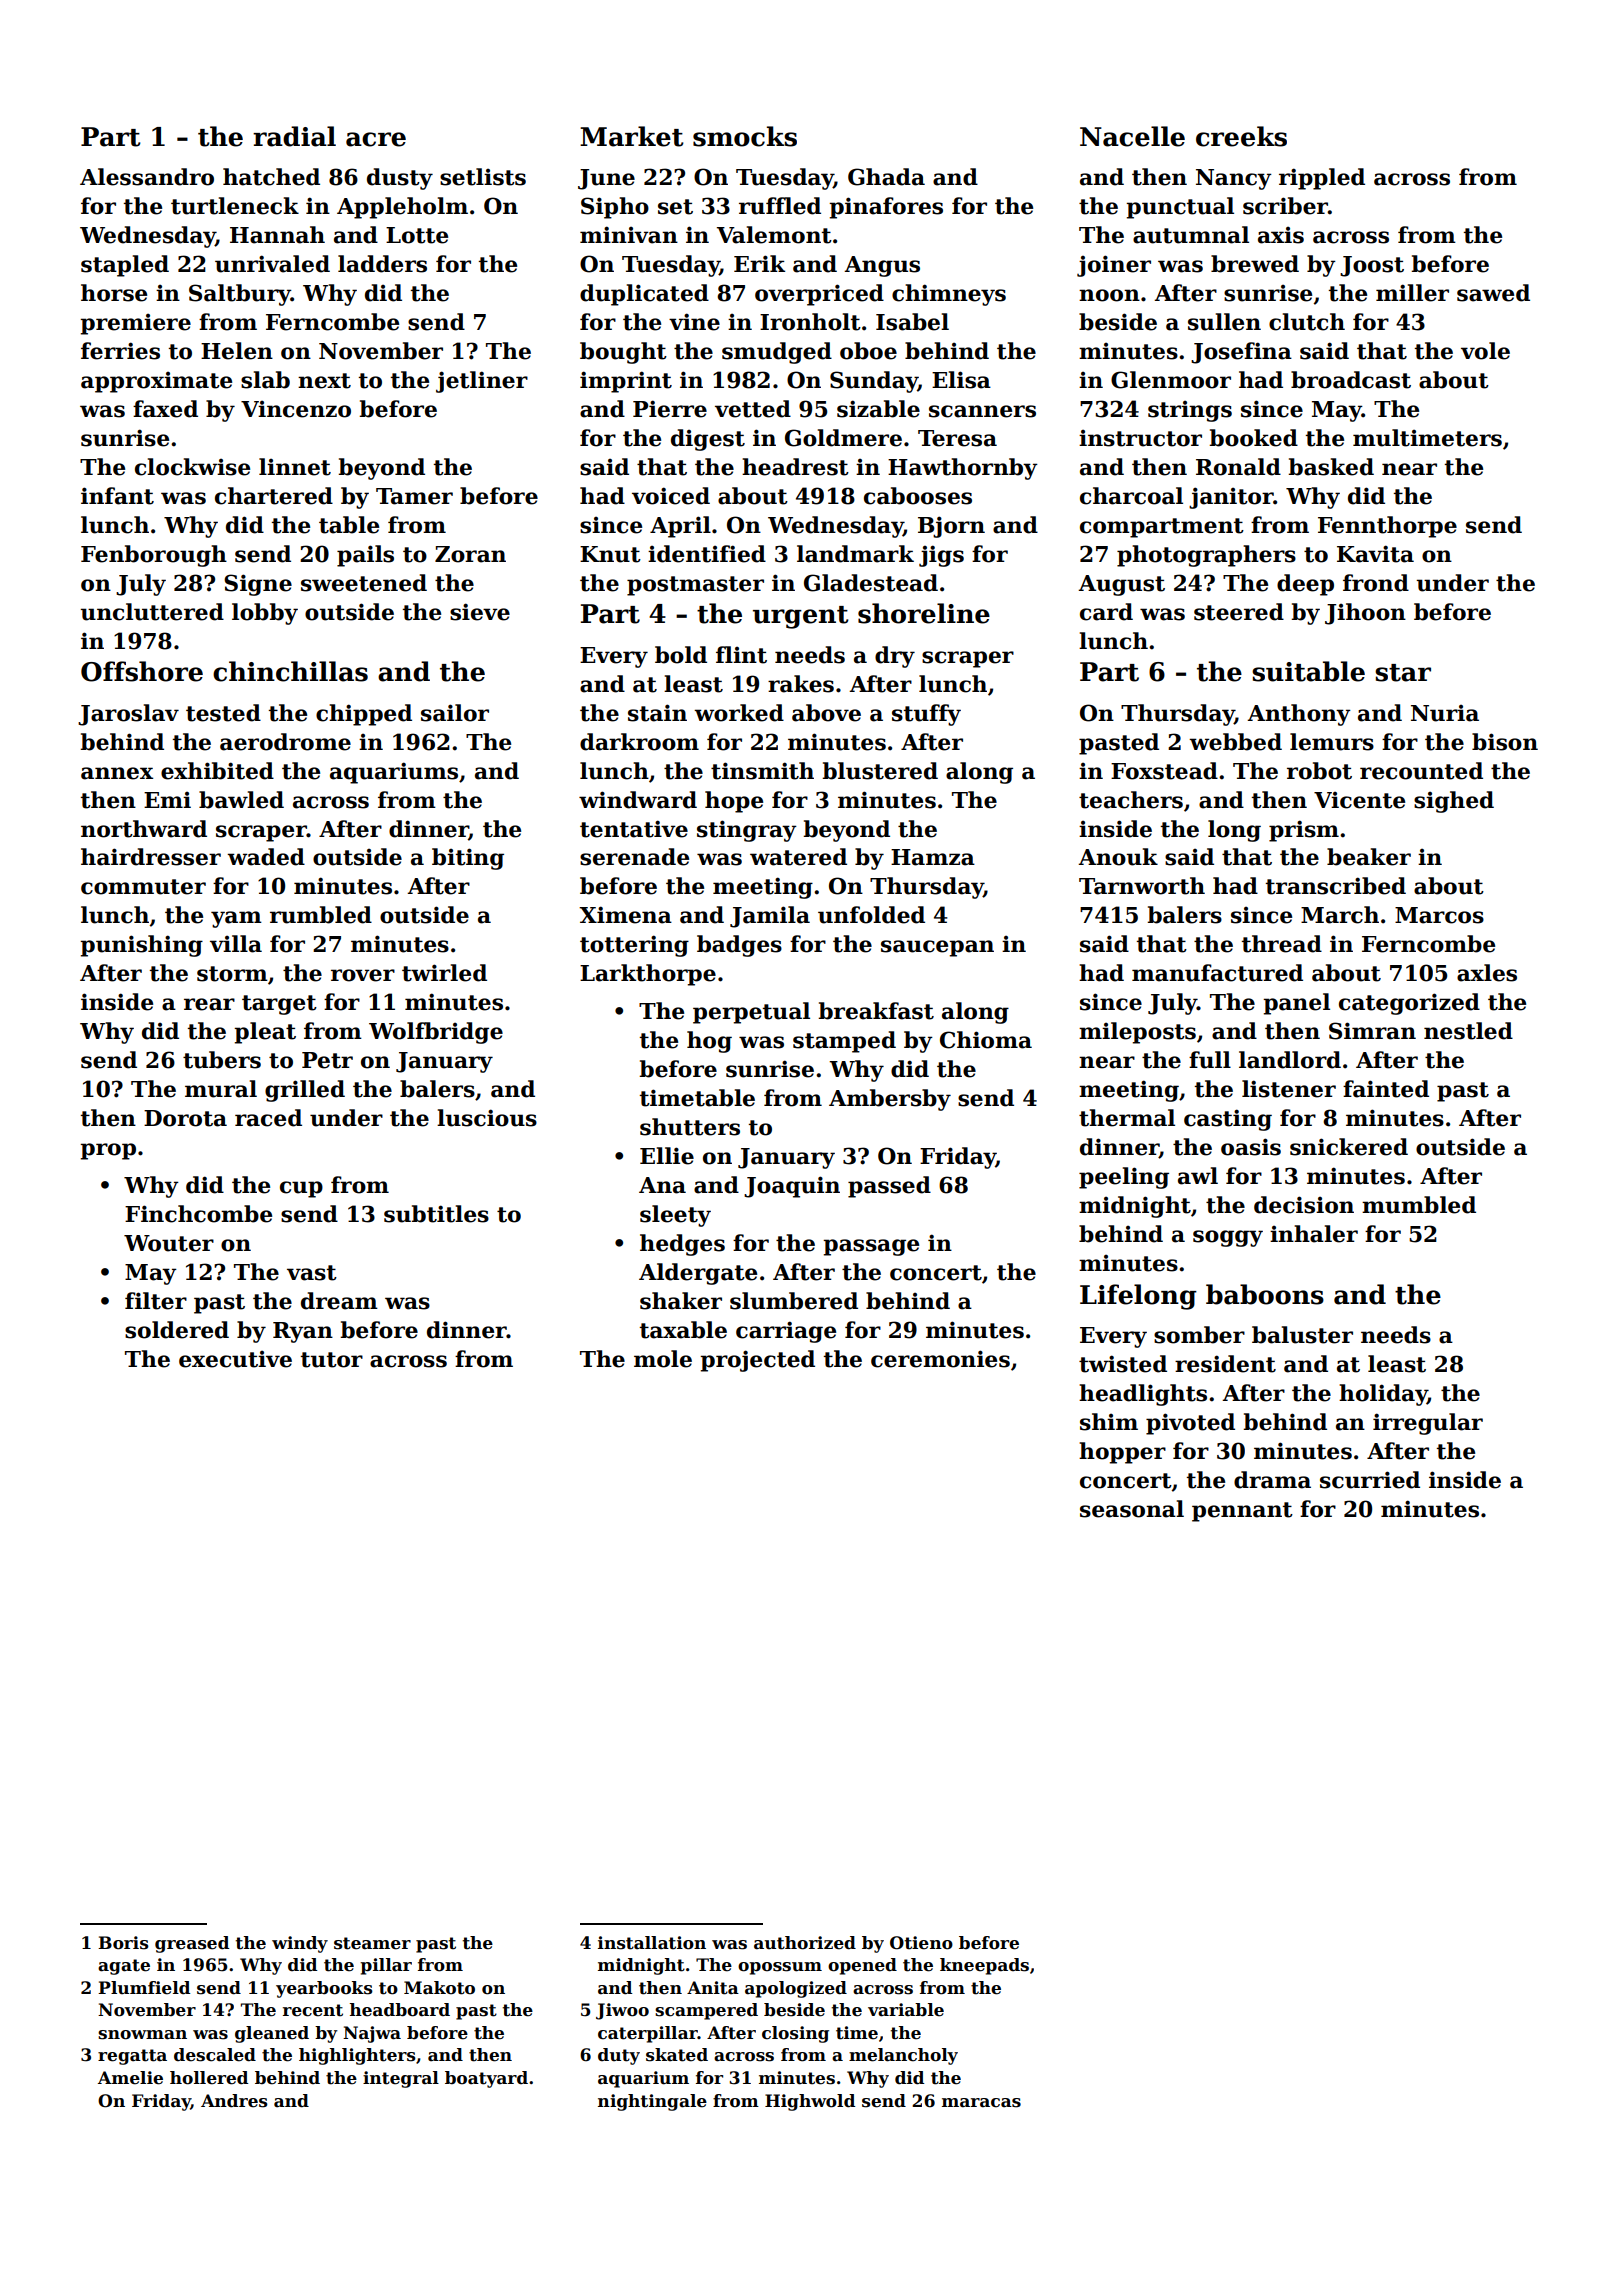 Image resolution: width=1620 pixels, height=2292 pixels. I want to click on rear, so click(209, 1004).
